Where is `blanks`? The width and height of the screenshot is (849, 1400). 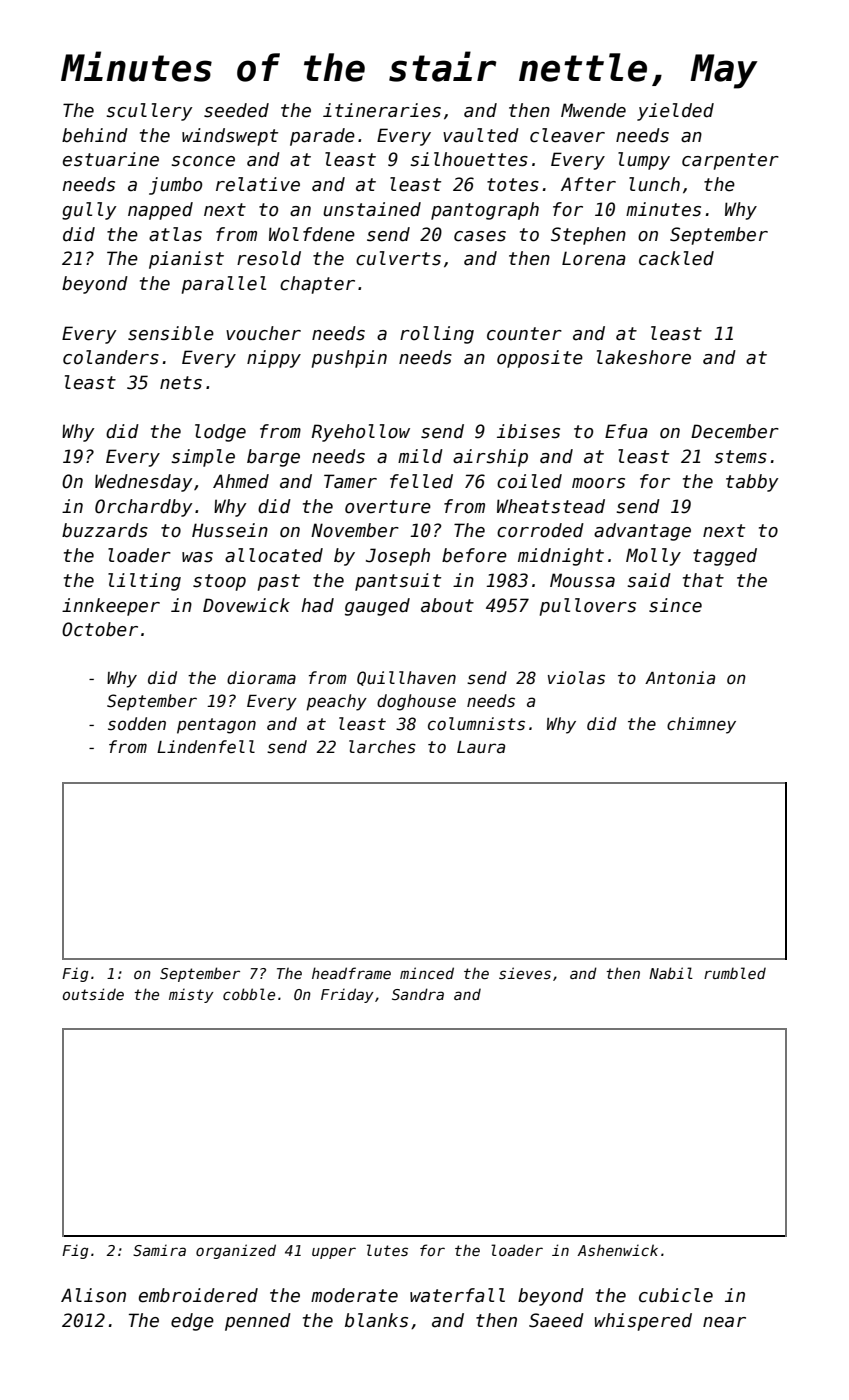 blanks is located at coordinates (376, 1320).
